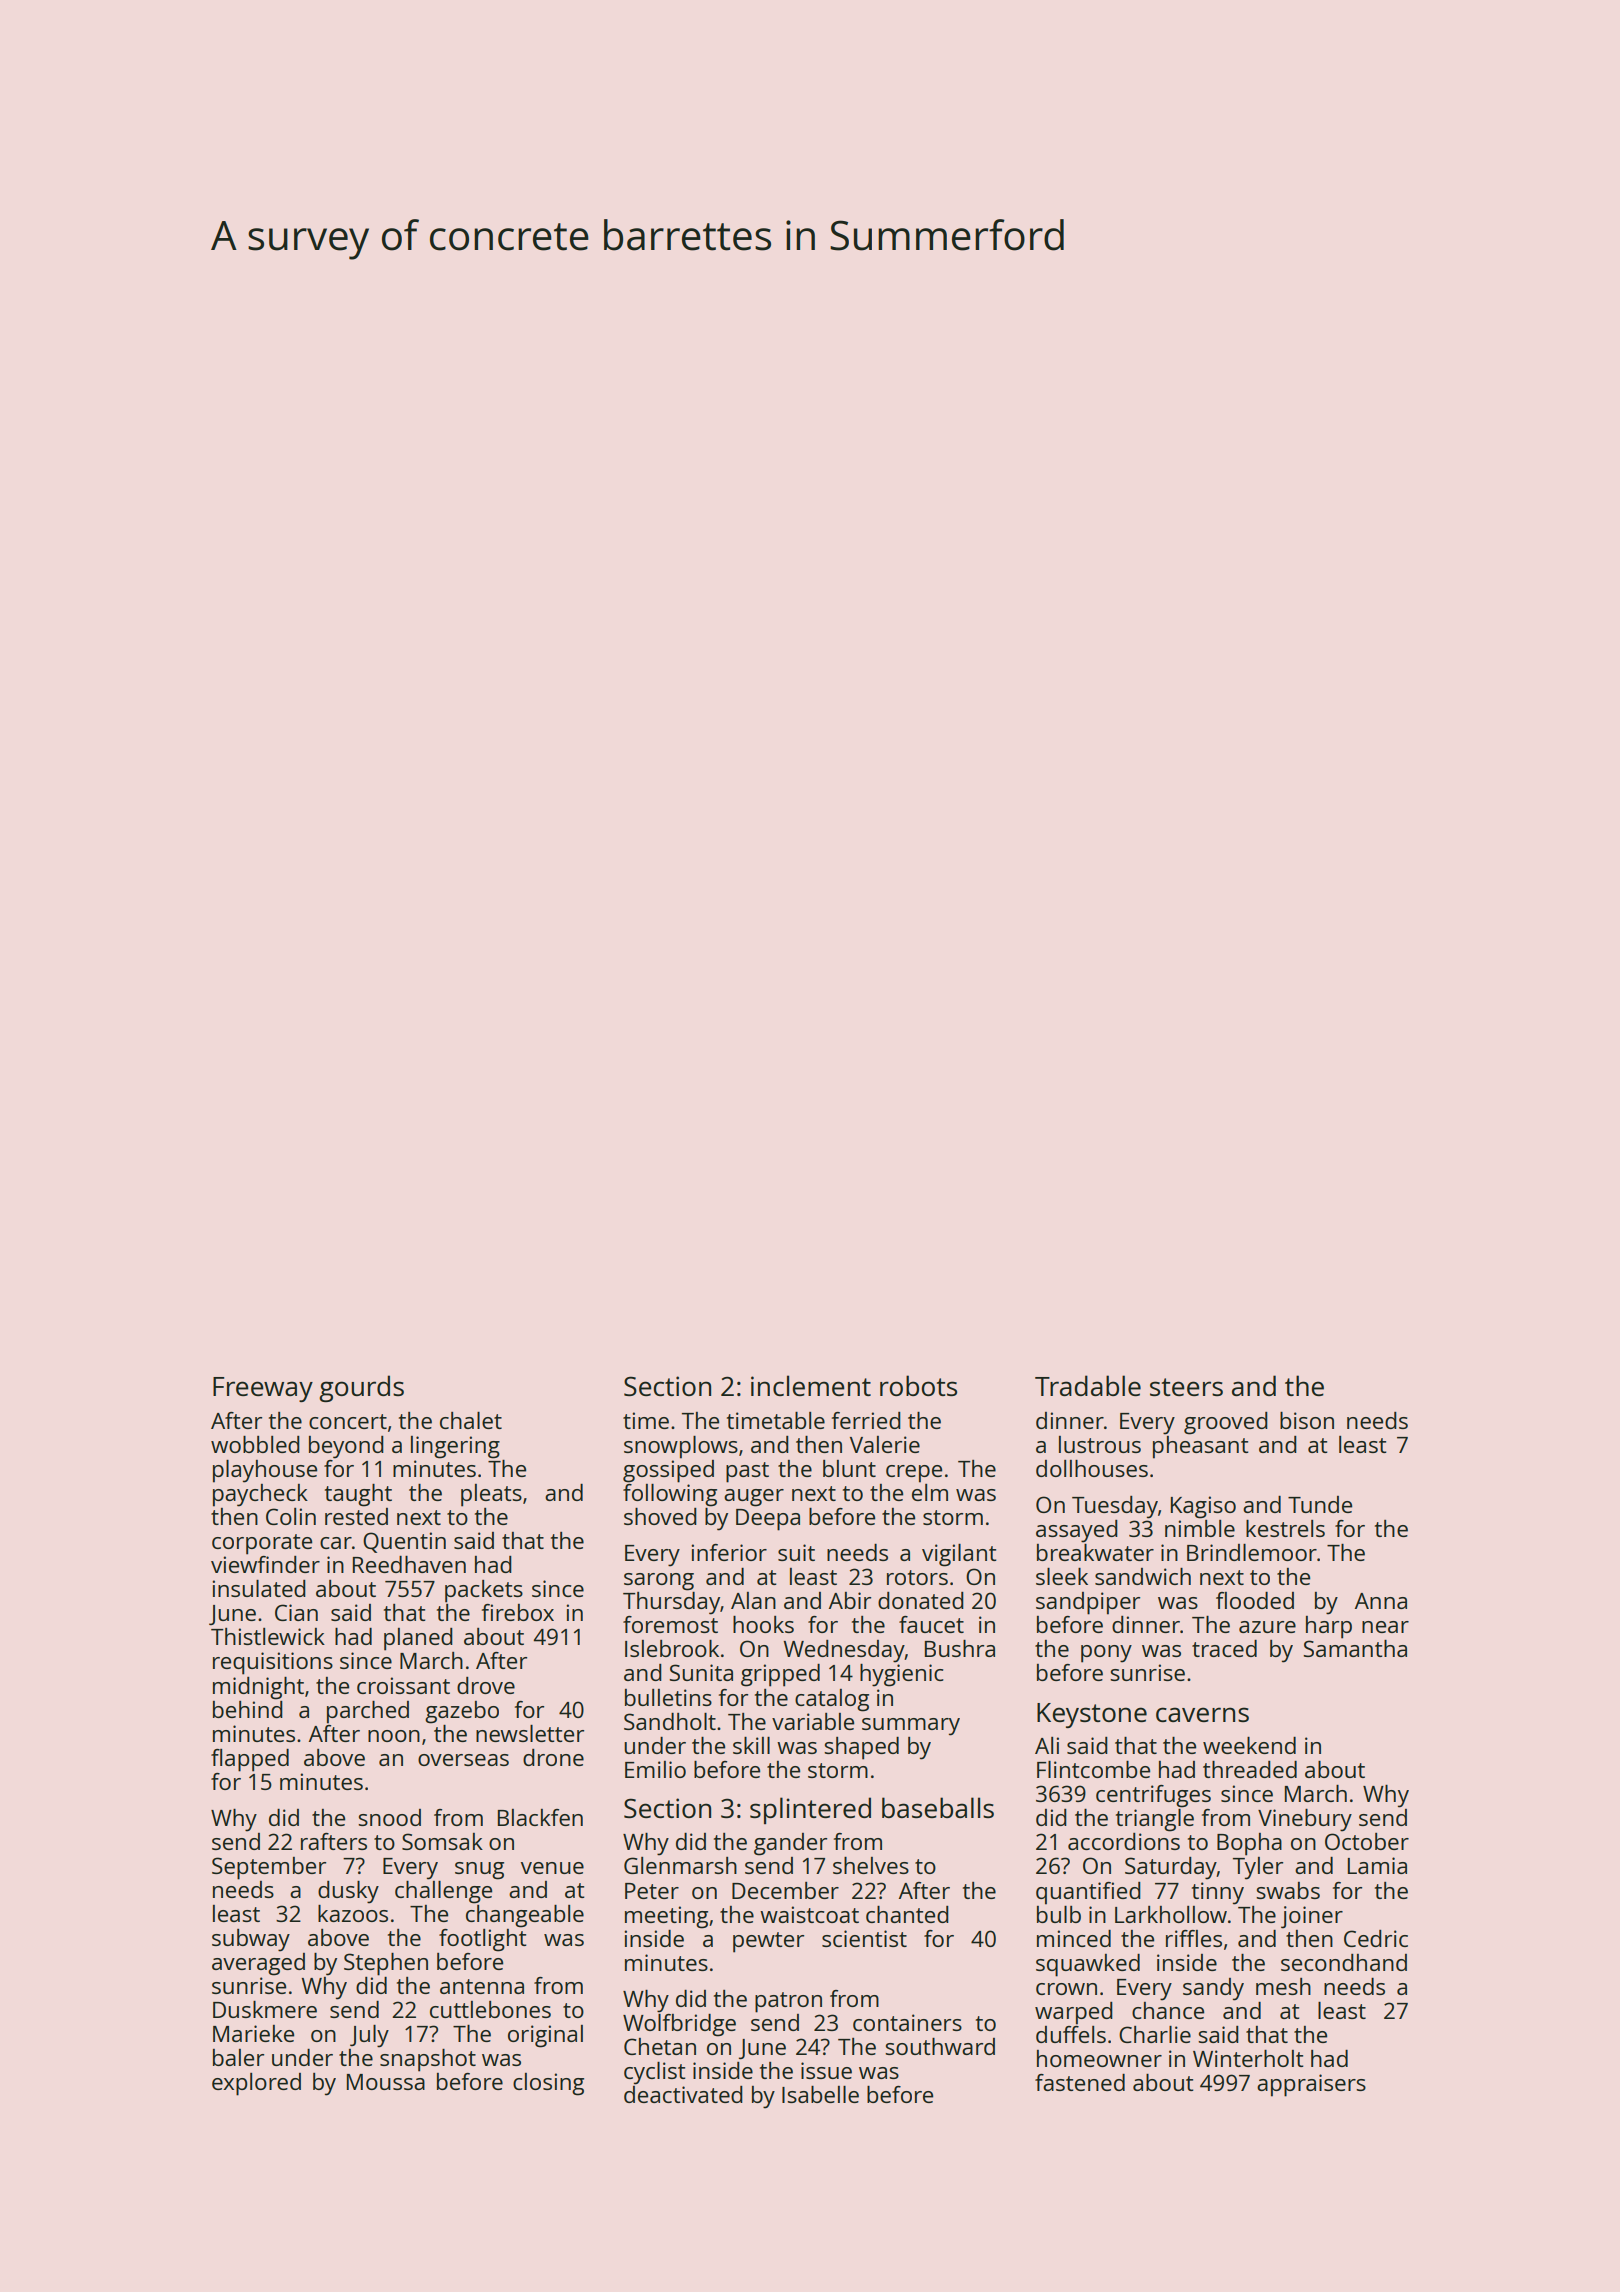 The image size is (1620, 2292). What do you see at coordinates (256, 2084) in the screenshot?
I see `explored` at bounding box center [256, 2084].
